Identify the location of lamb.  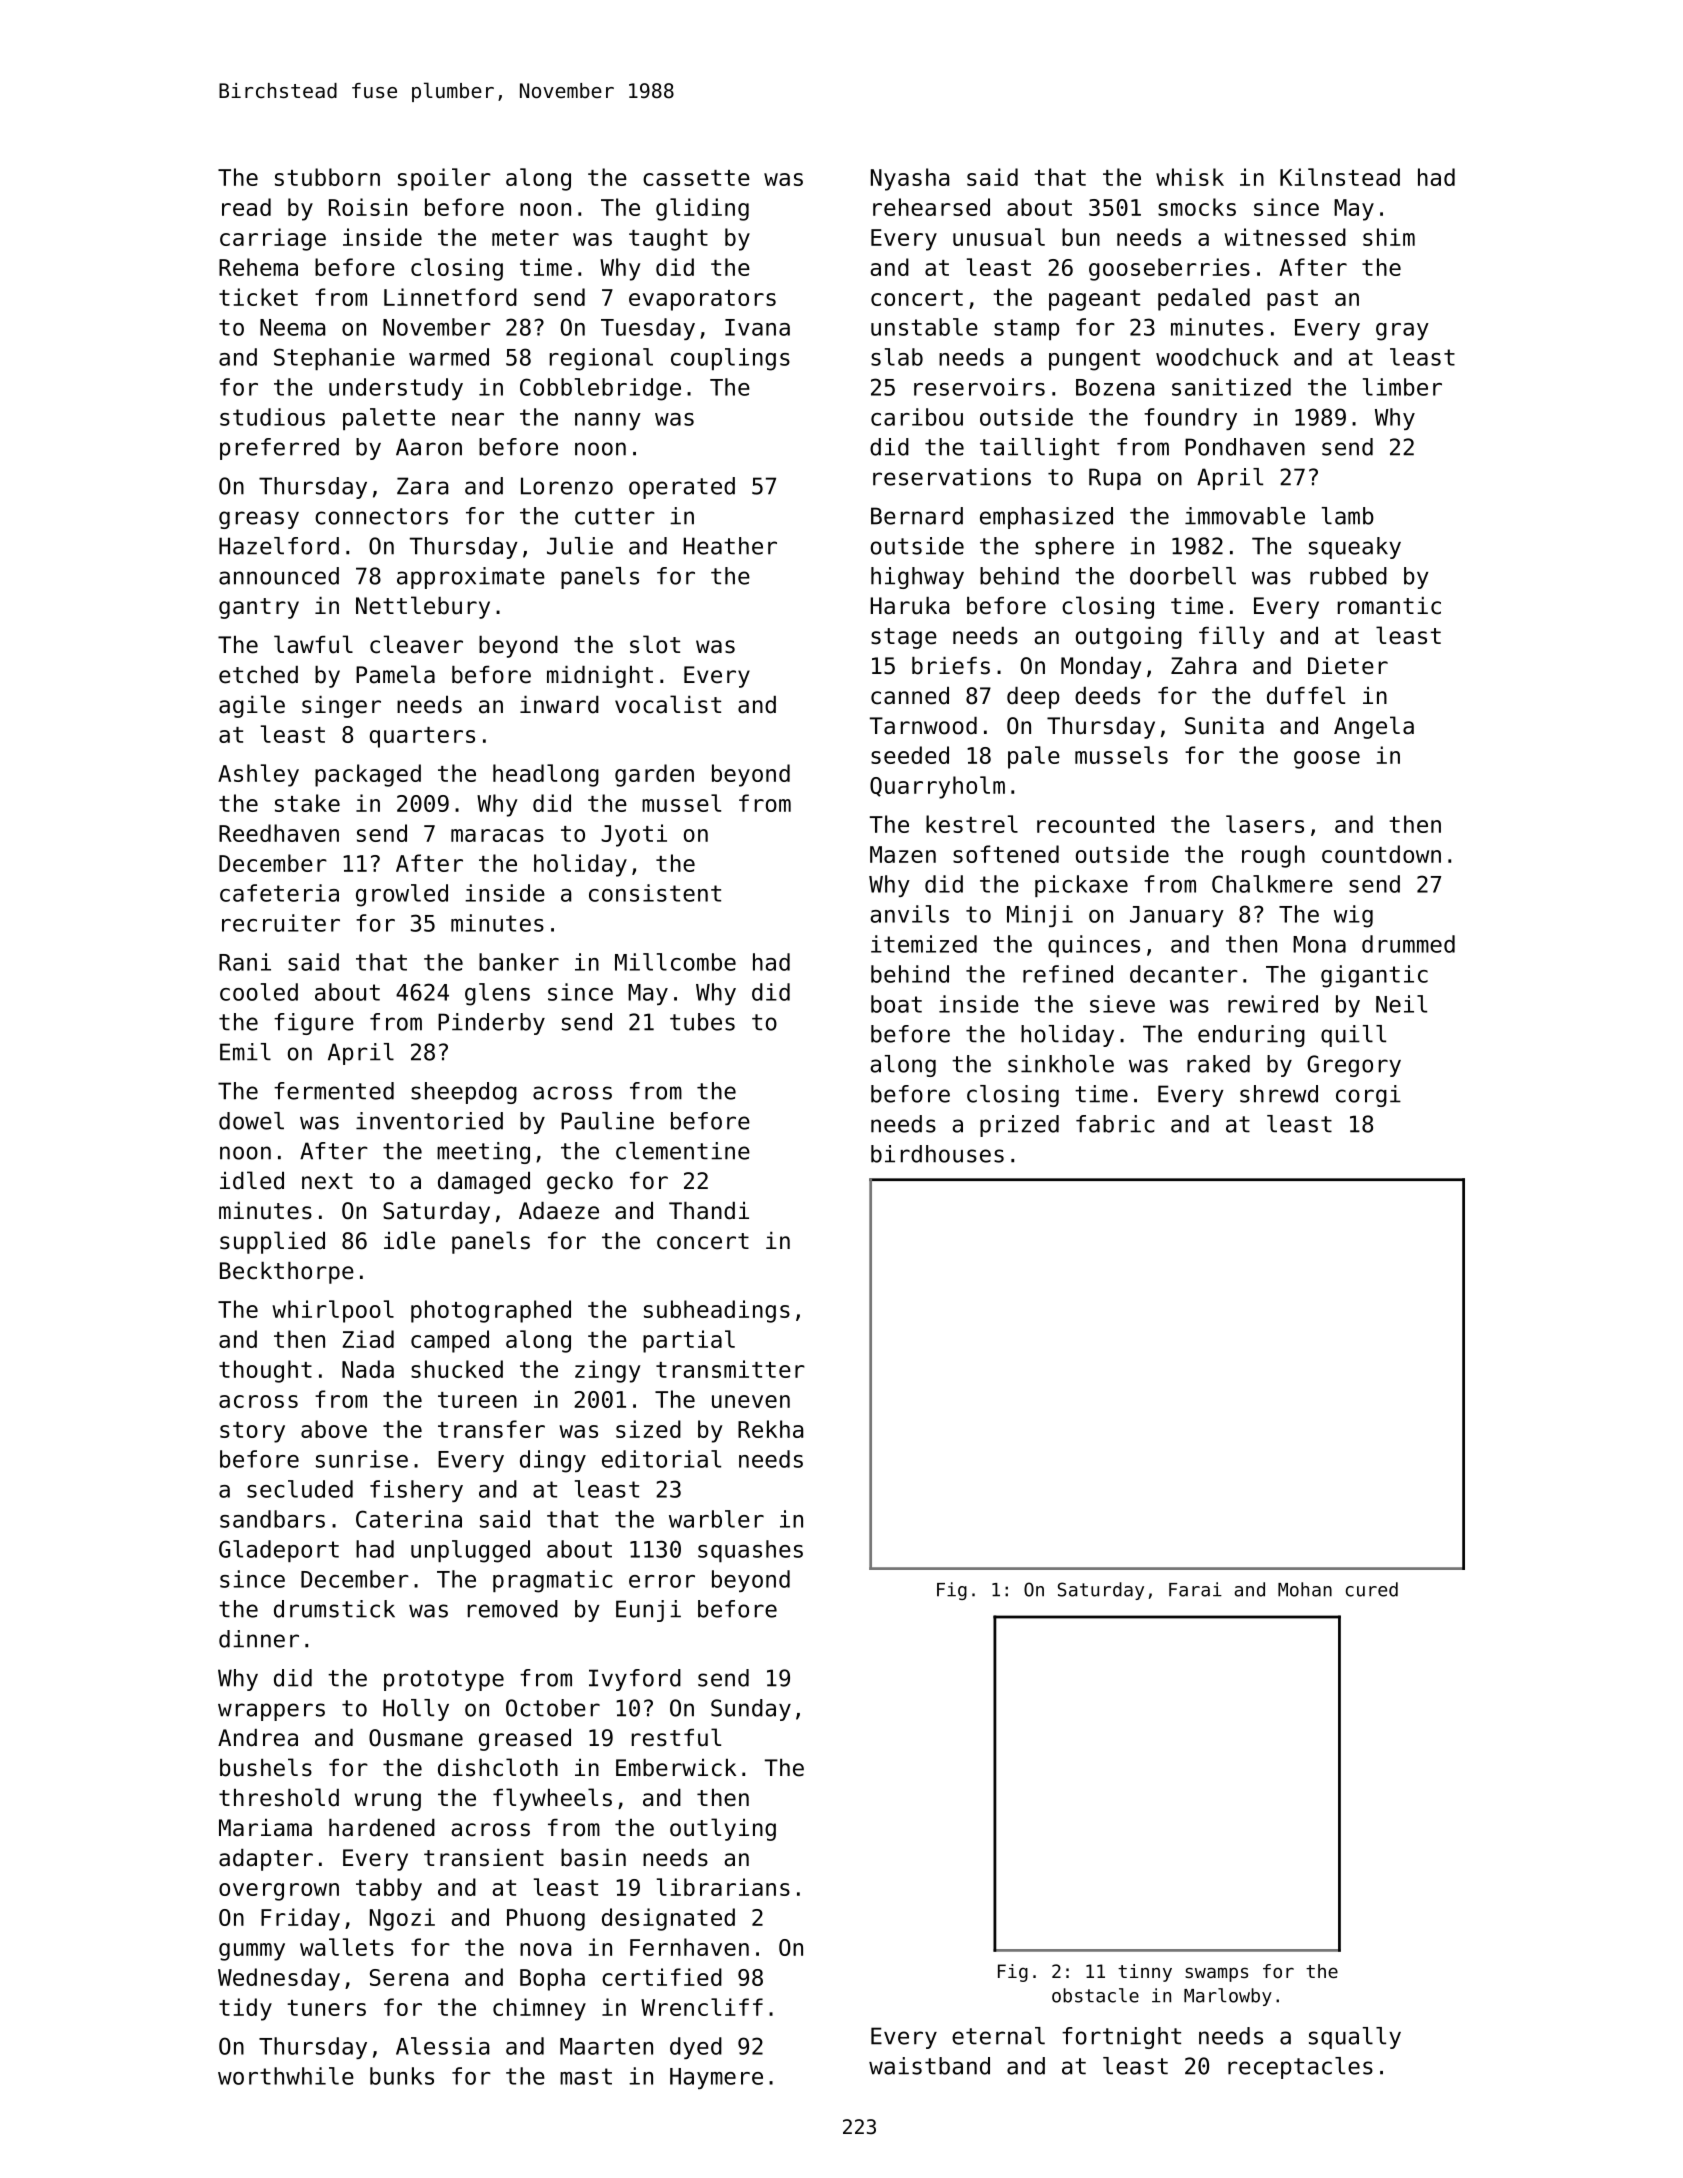
(1348, 516).
